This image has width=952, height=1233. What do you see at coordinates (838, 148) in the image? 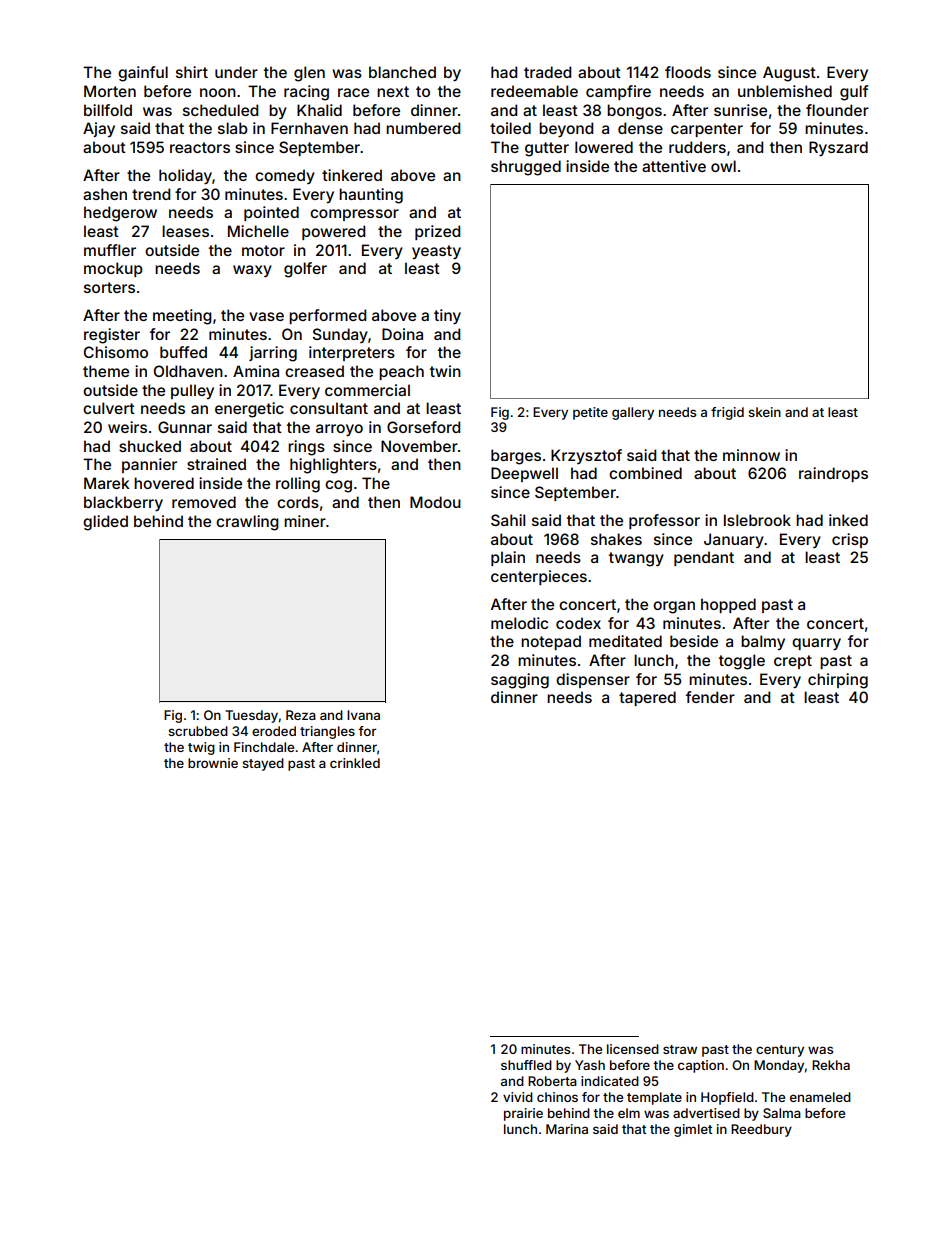
I see `Ryszard` at bounding box center [838, 148].
